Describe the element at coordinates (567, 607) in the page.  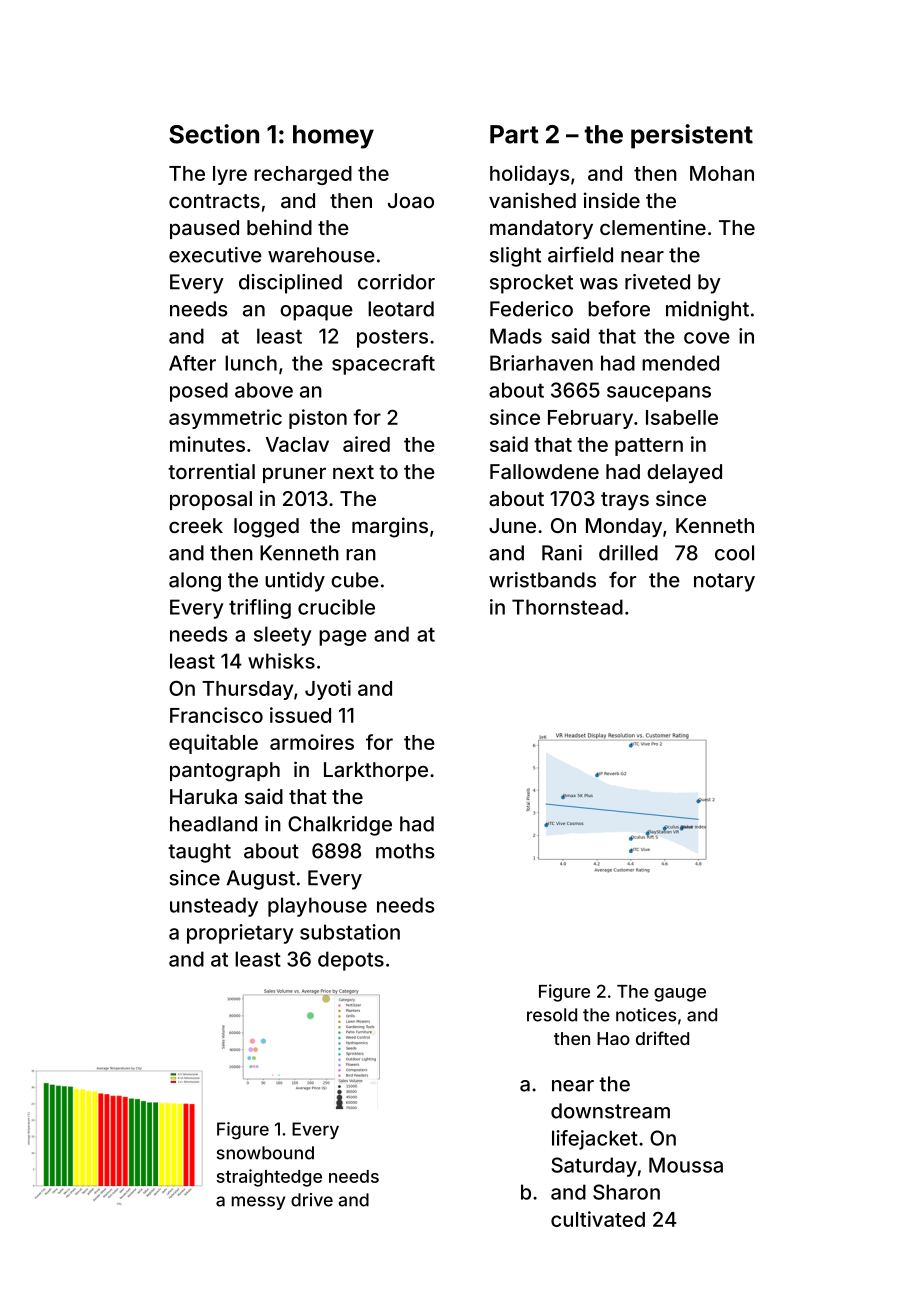
I see `Thornstead` at that location.
